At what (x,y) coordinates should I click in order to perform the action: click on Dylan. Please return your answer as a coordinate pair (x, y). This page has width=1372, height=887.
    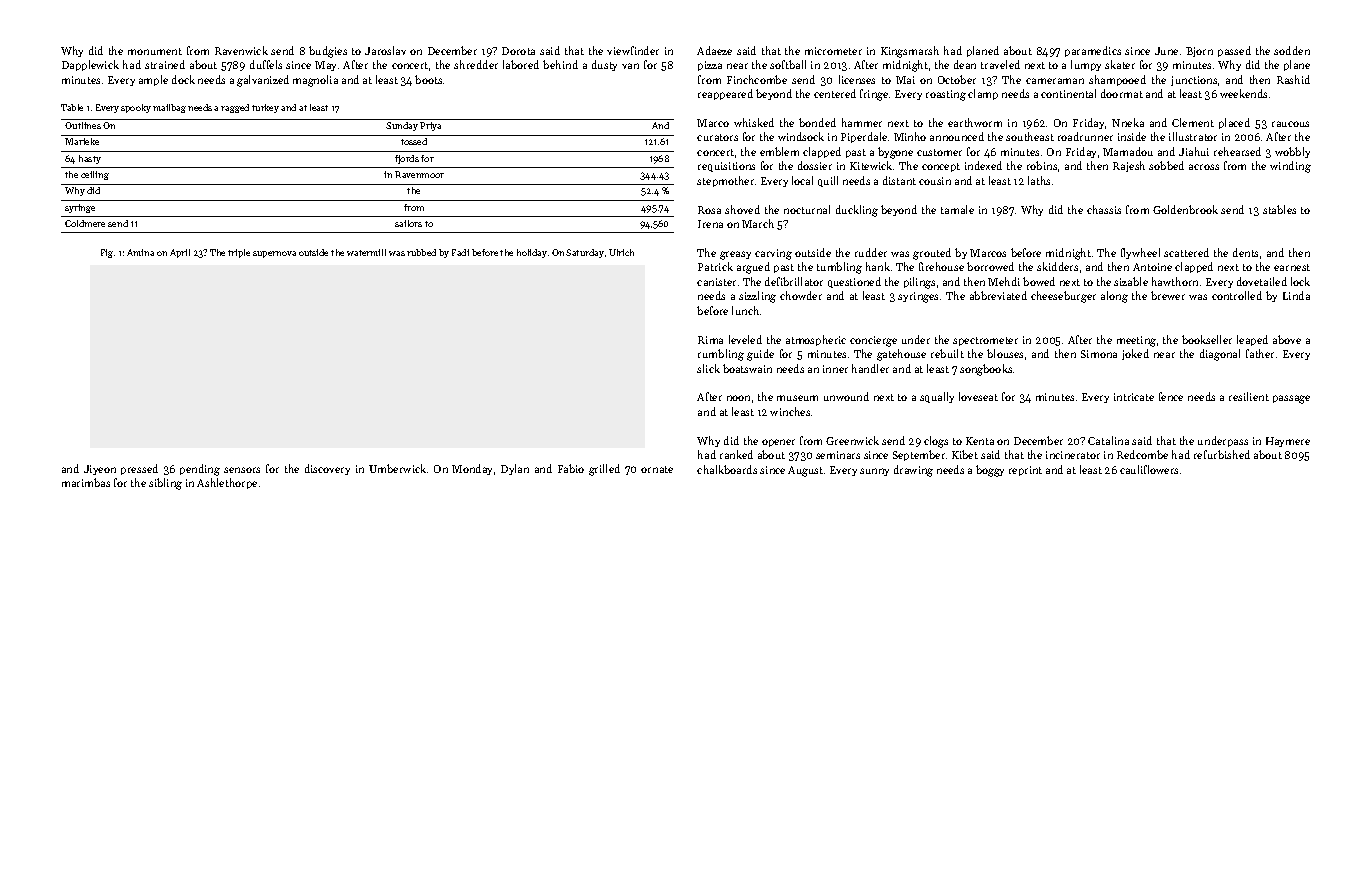
    Looking at the image, I should click on (515, 469).
